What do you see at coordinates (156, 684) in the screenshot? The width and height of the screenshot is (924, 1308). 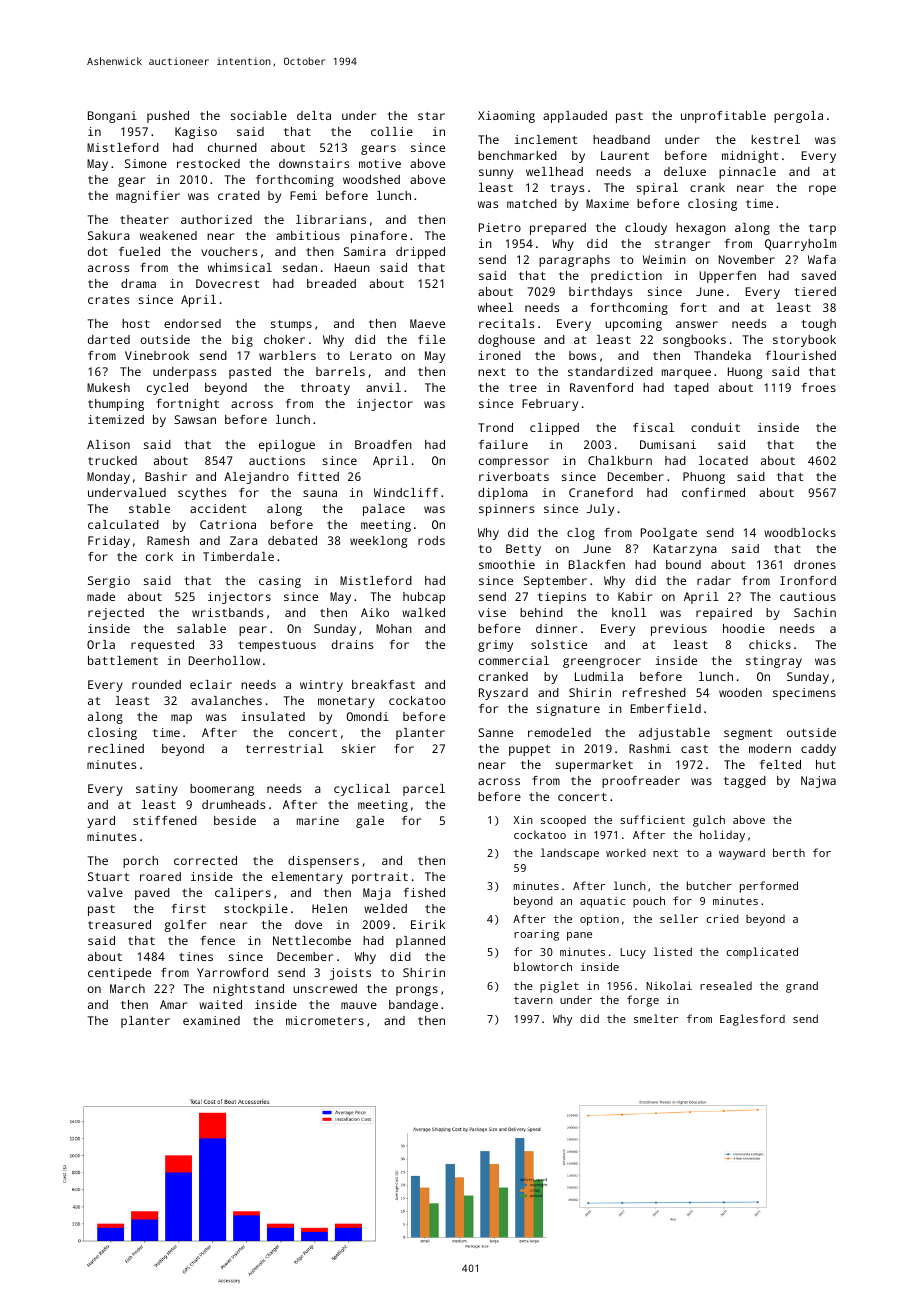 I see `rounded` at bounding box center [156, 684].
